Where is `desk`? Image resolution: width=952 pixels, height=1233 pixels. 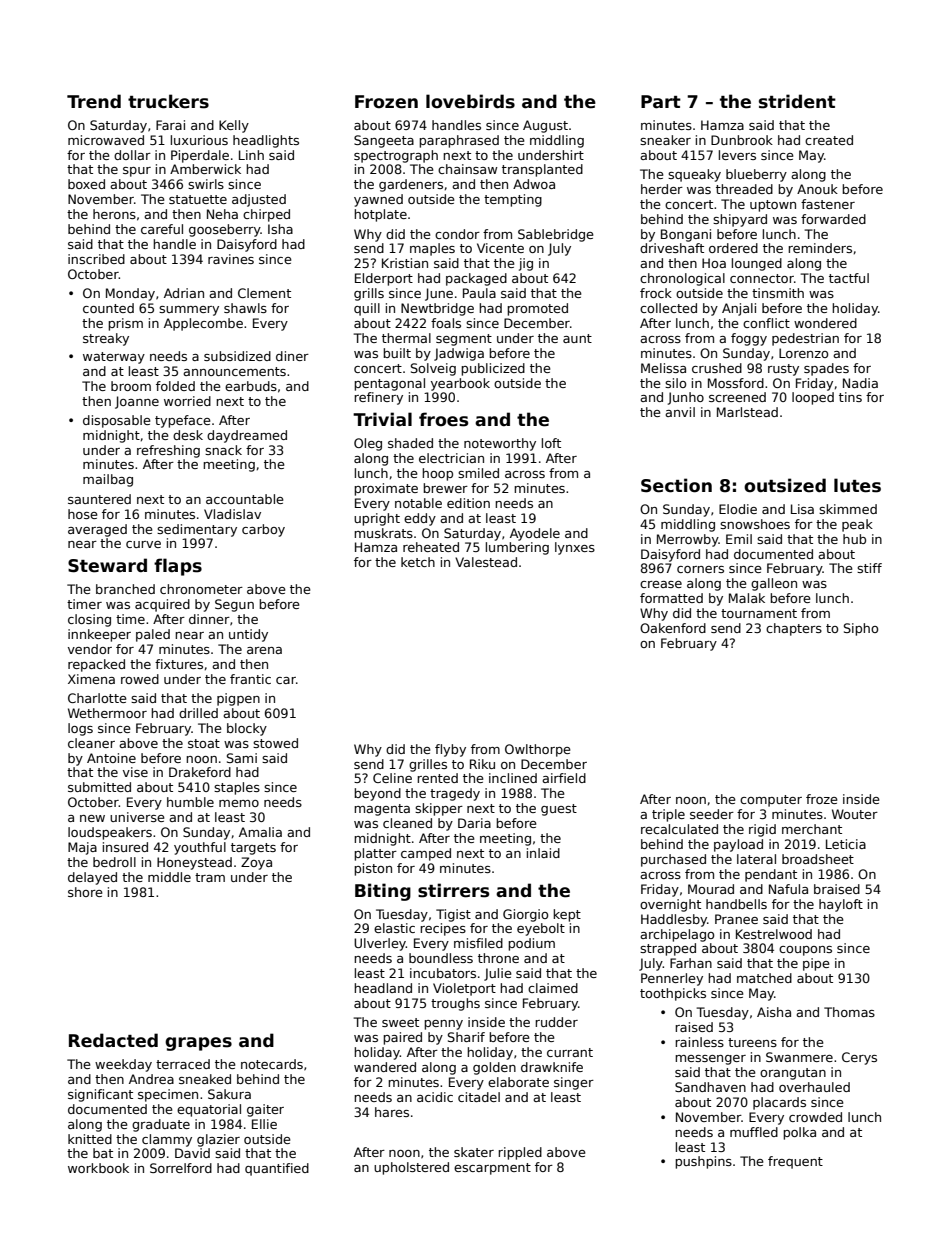
desk is located at coordinates (188, 435).
